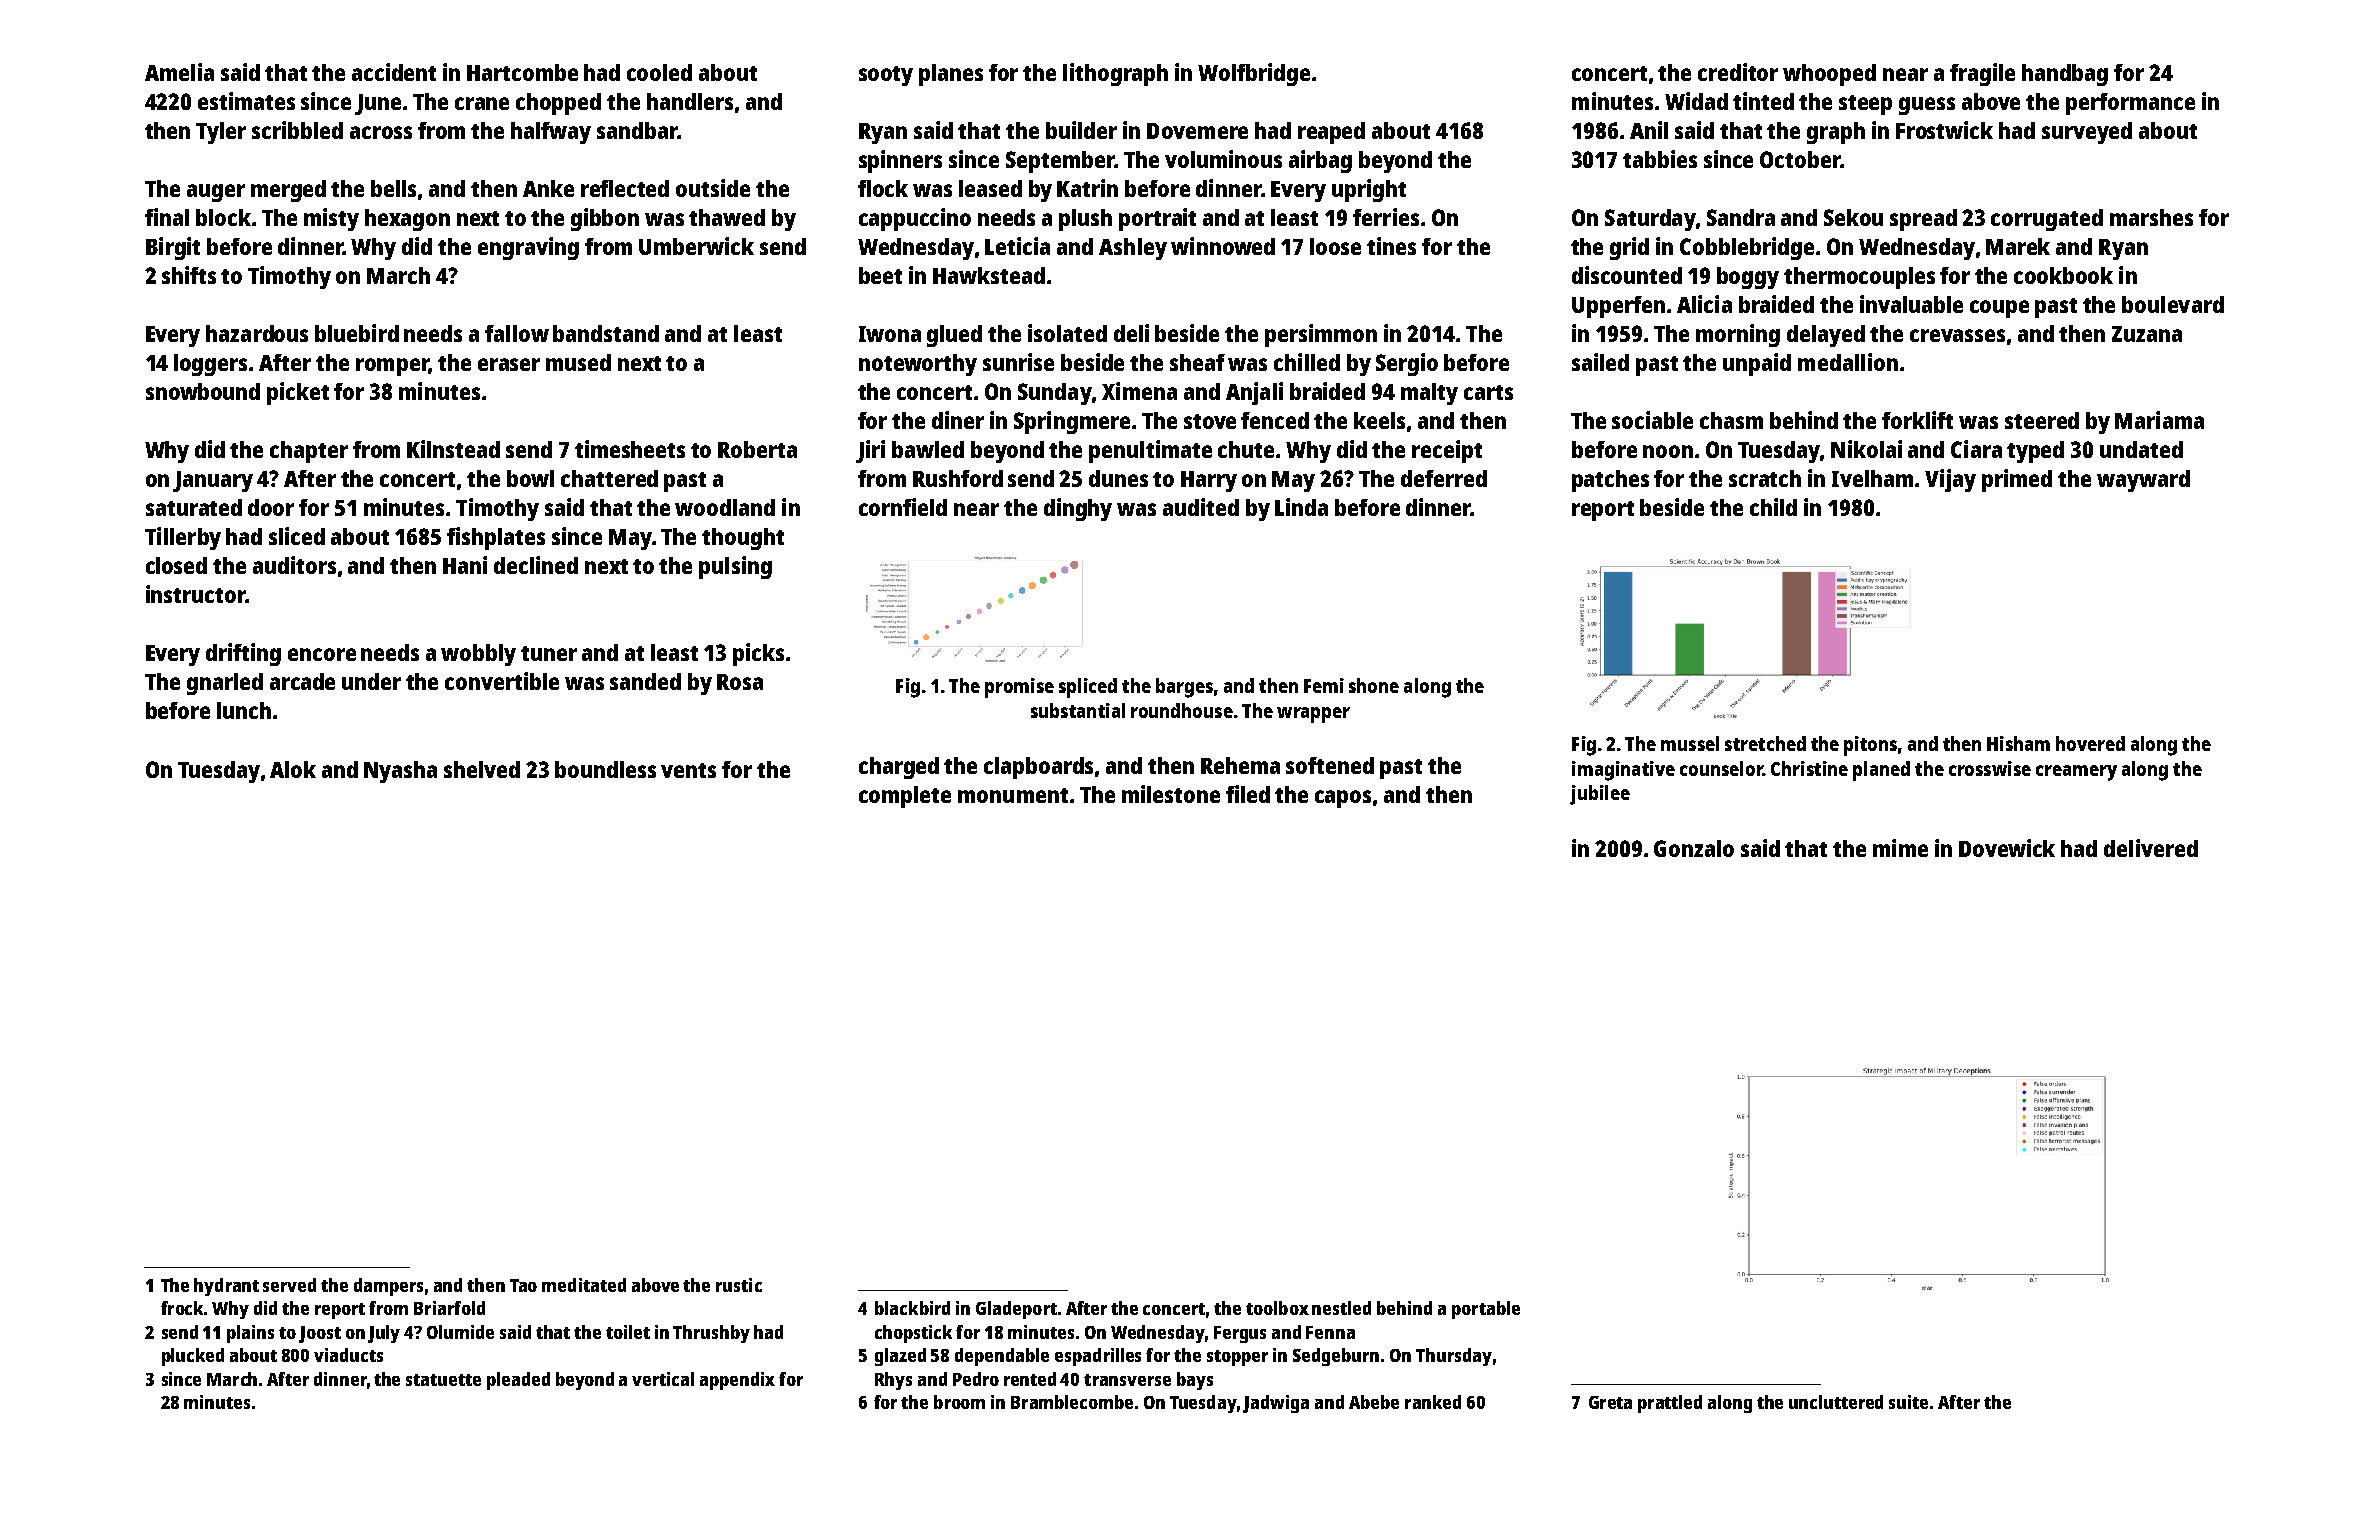 This screenshot has width=2380, height=1540. Describe the element at coordinates (2018, 743) in the screenshot. I see `Hisham` at that location.
